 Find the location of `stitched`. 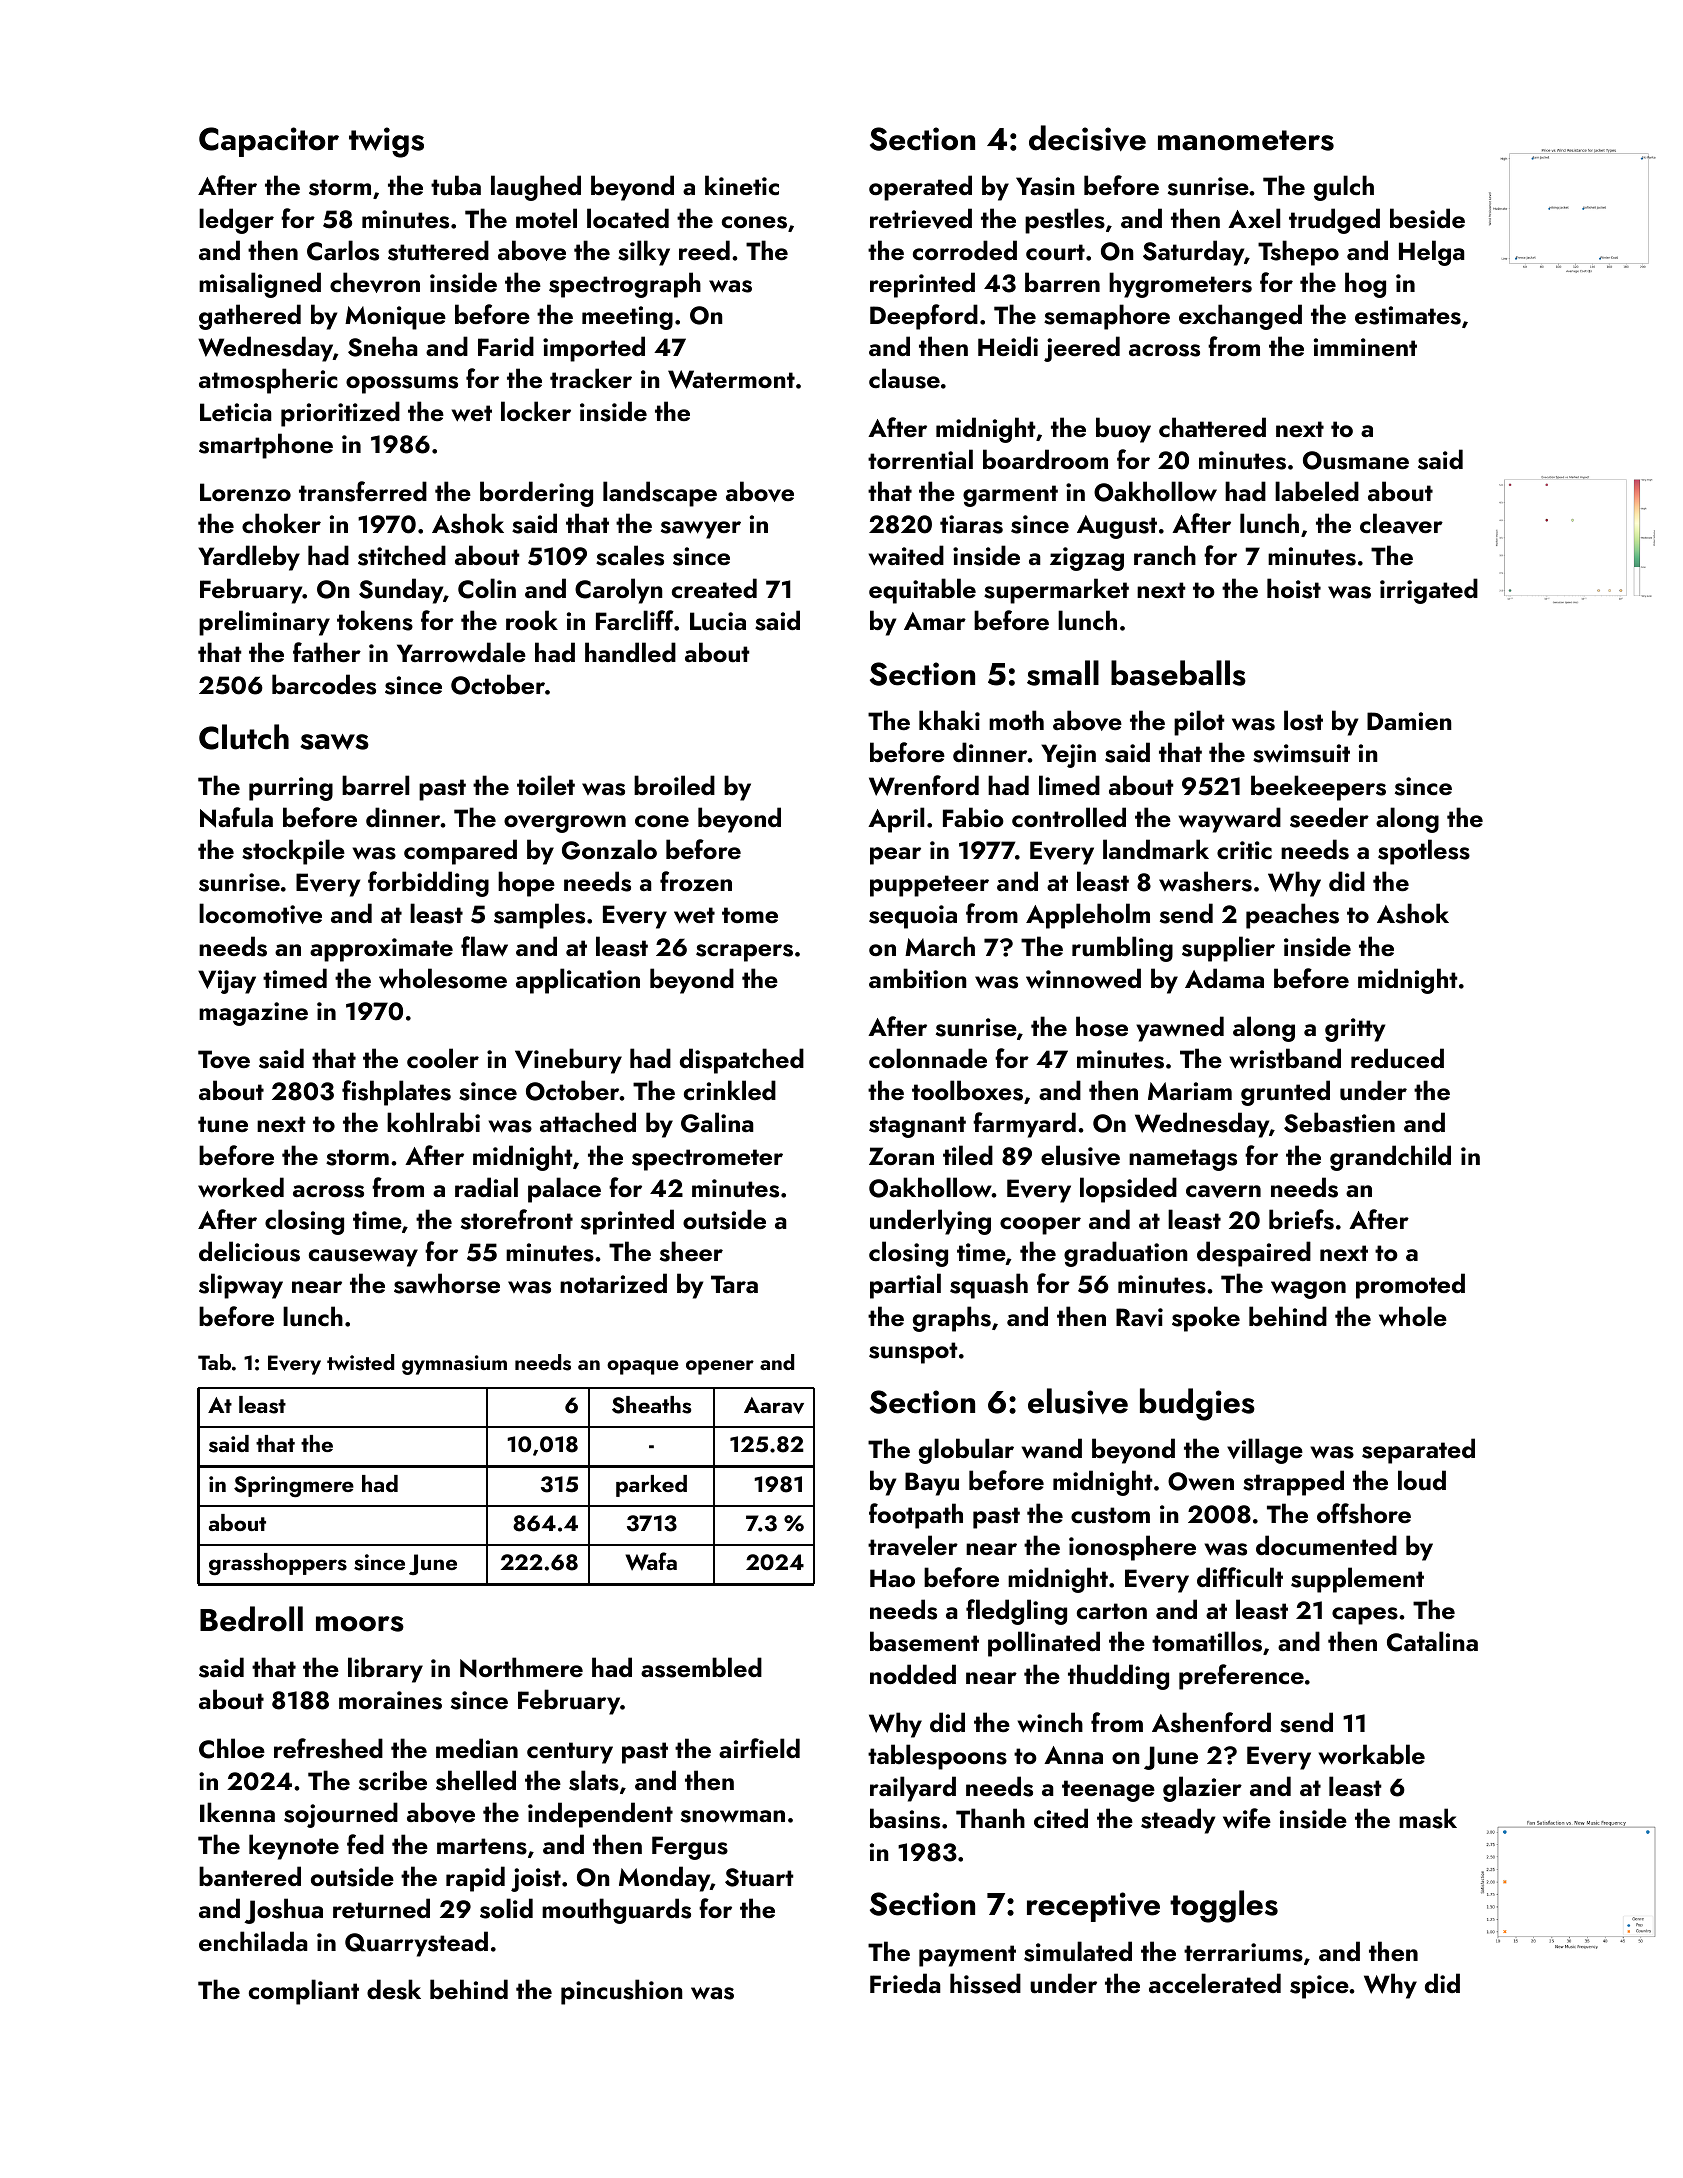

stitched is located at coordinates (402, 555).
